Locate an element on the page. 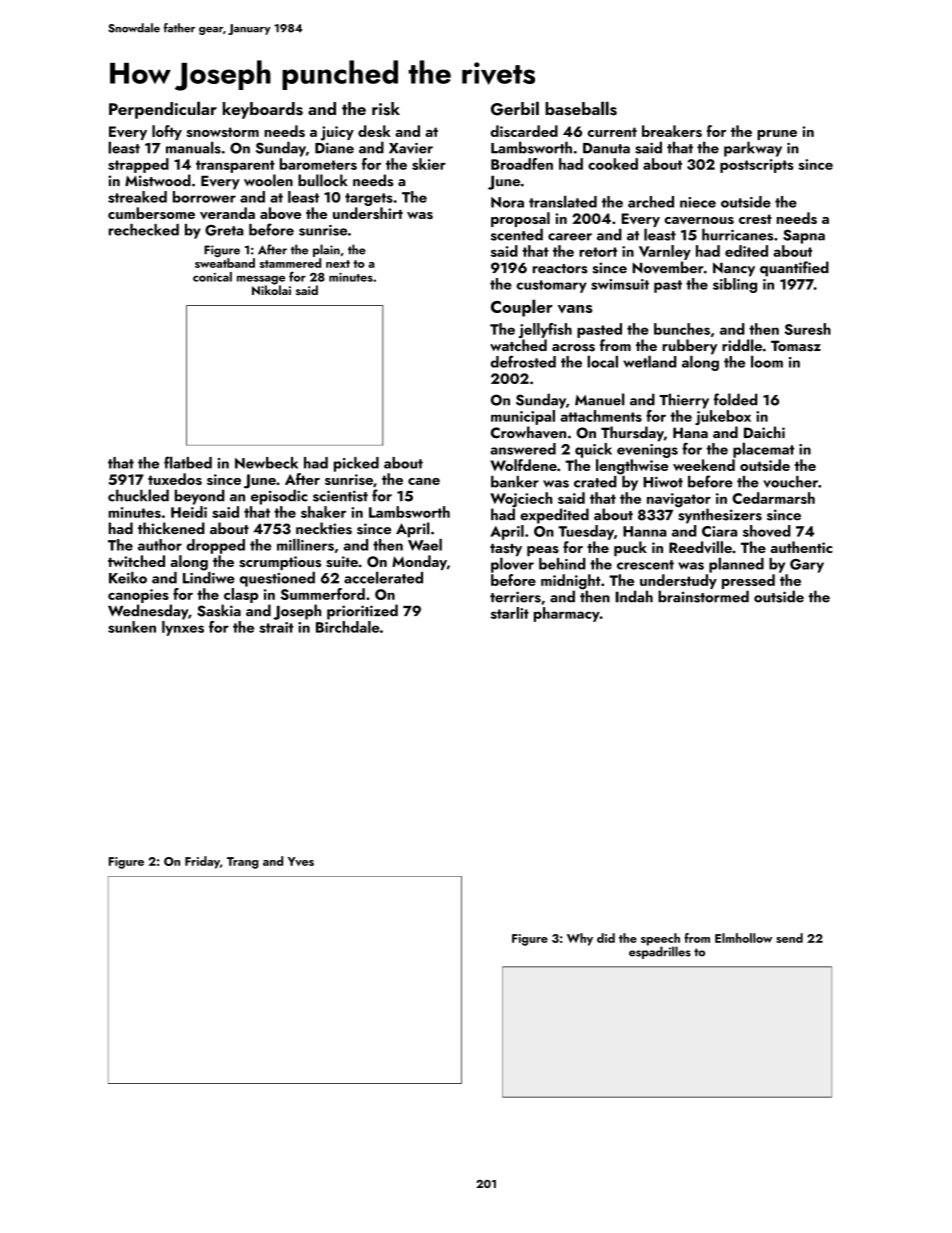  defrosted is located at coordinates (523, 361).
